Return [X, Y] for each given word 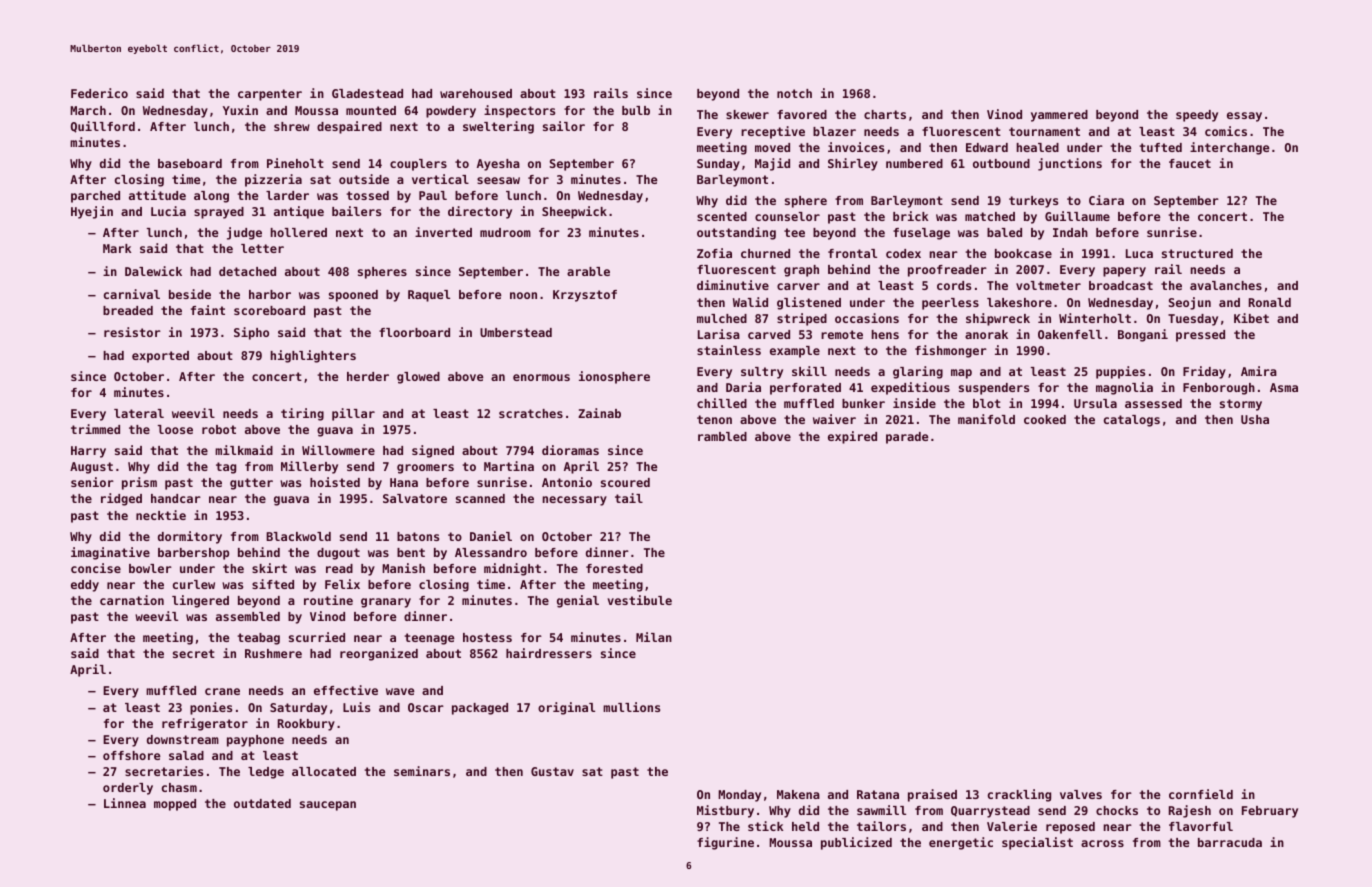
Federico [99, 93]
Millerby [309, 467]
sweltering [498, 127]
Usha [1255, 419]
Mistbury [725, 811]
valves [1081, 794]
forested [614, 568]
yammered [1059, 116]
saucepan [328, 806]
